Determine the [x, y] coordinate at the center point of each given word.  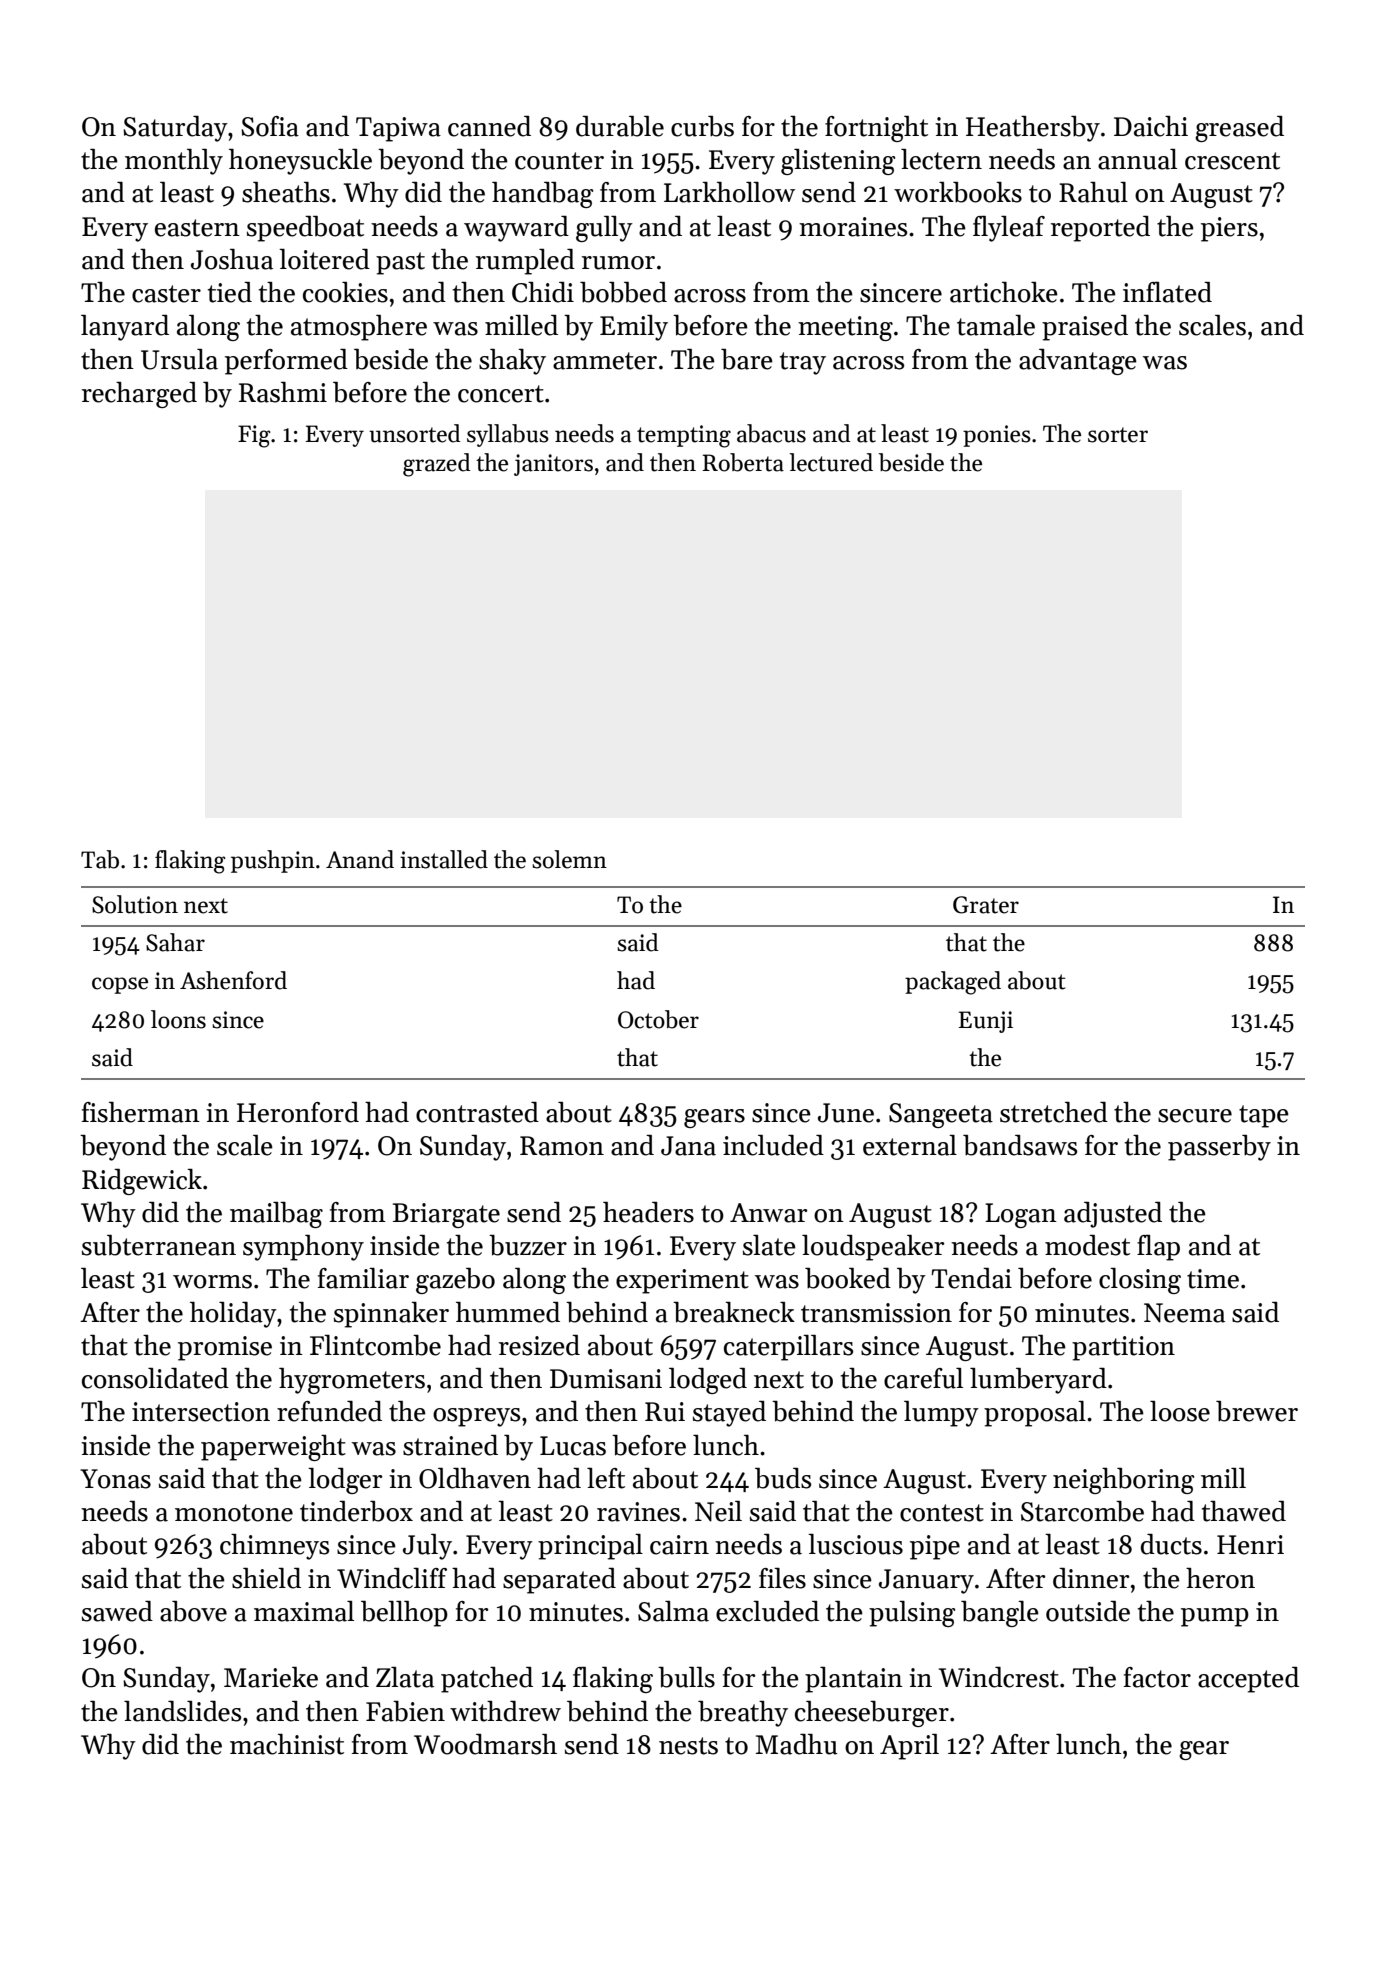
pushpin [273, 861]
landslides [182, 1711]
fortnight [876, 129]
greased [1239, 129]
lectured [831, 462]
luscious [855, 1544]
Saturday [175, 129]
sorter [1118, 435]
